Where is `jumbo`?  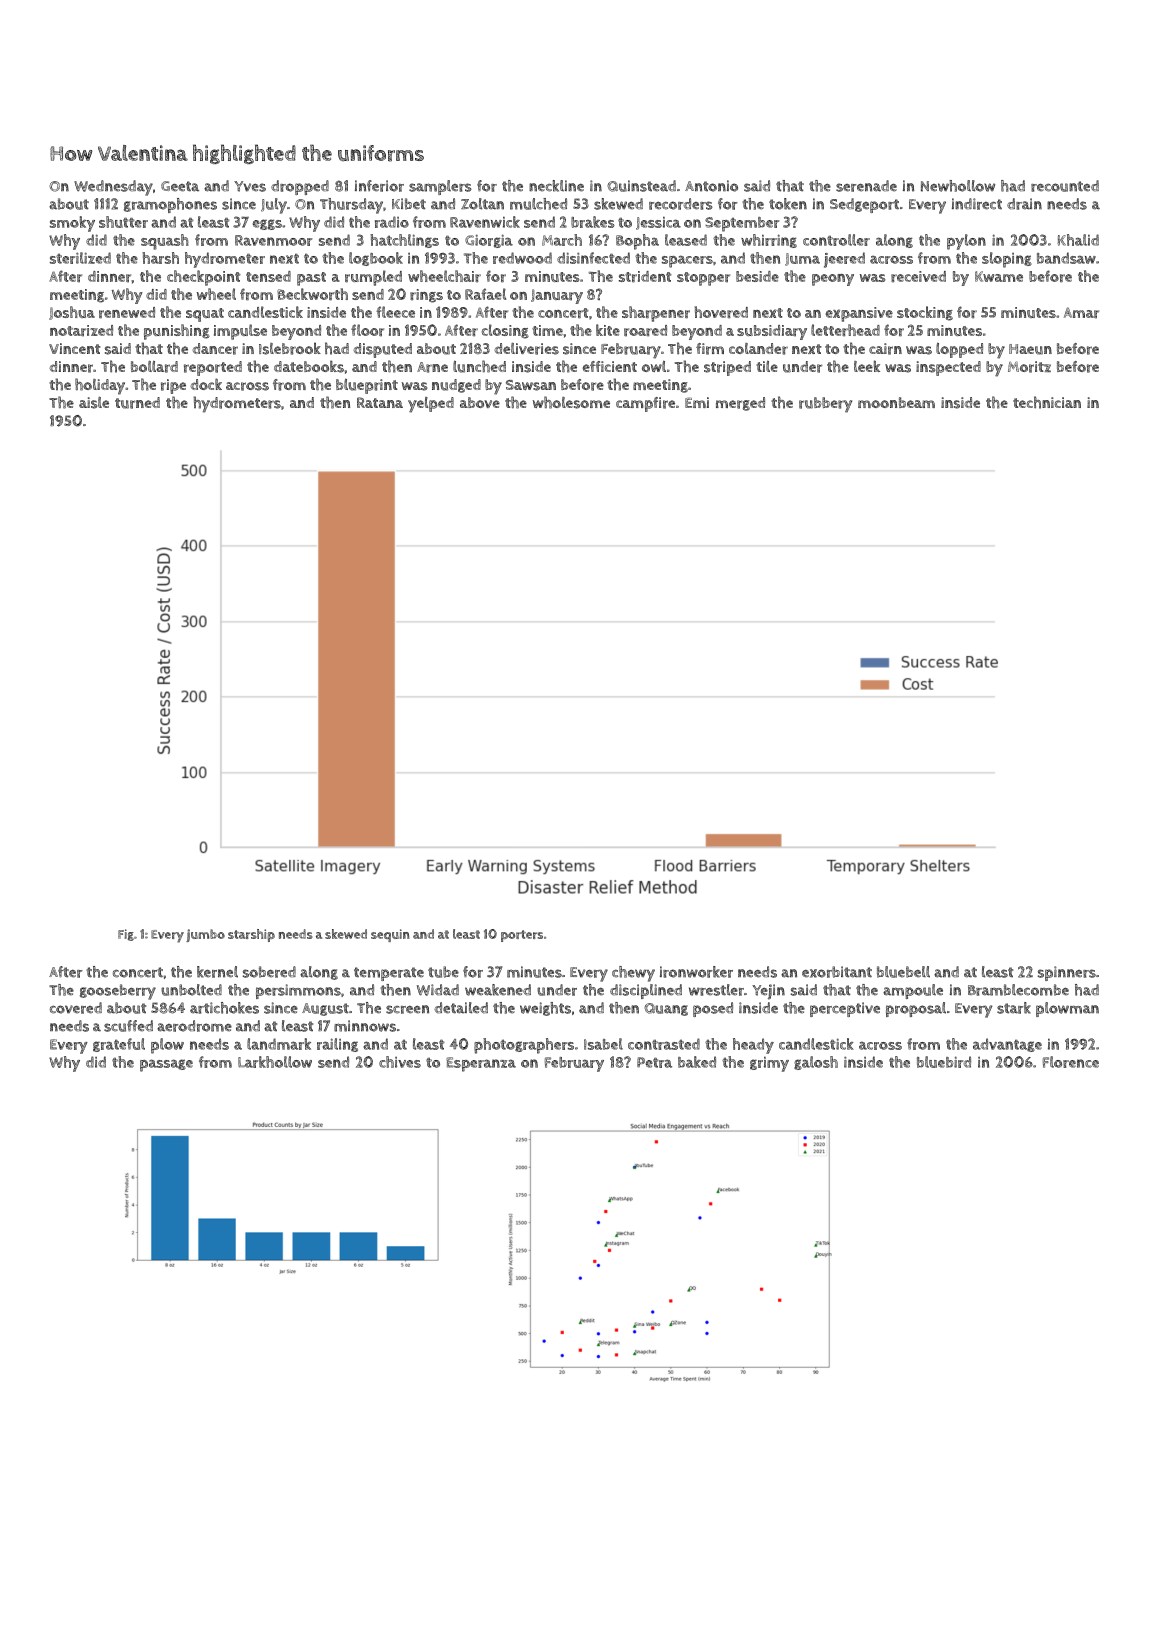 jumbo is located at coordinates (205, 935).
